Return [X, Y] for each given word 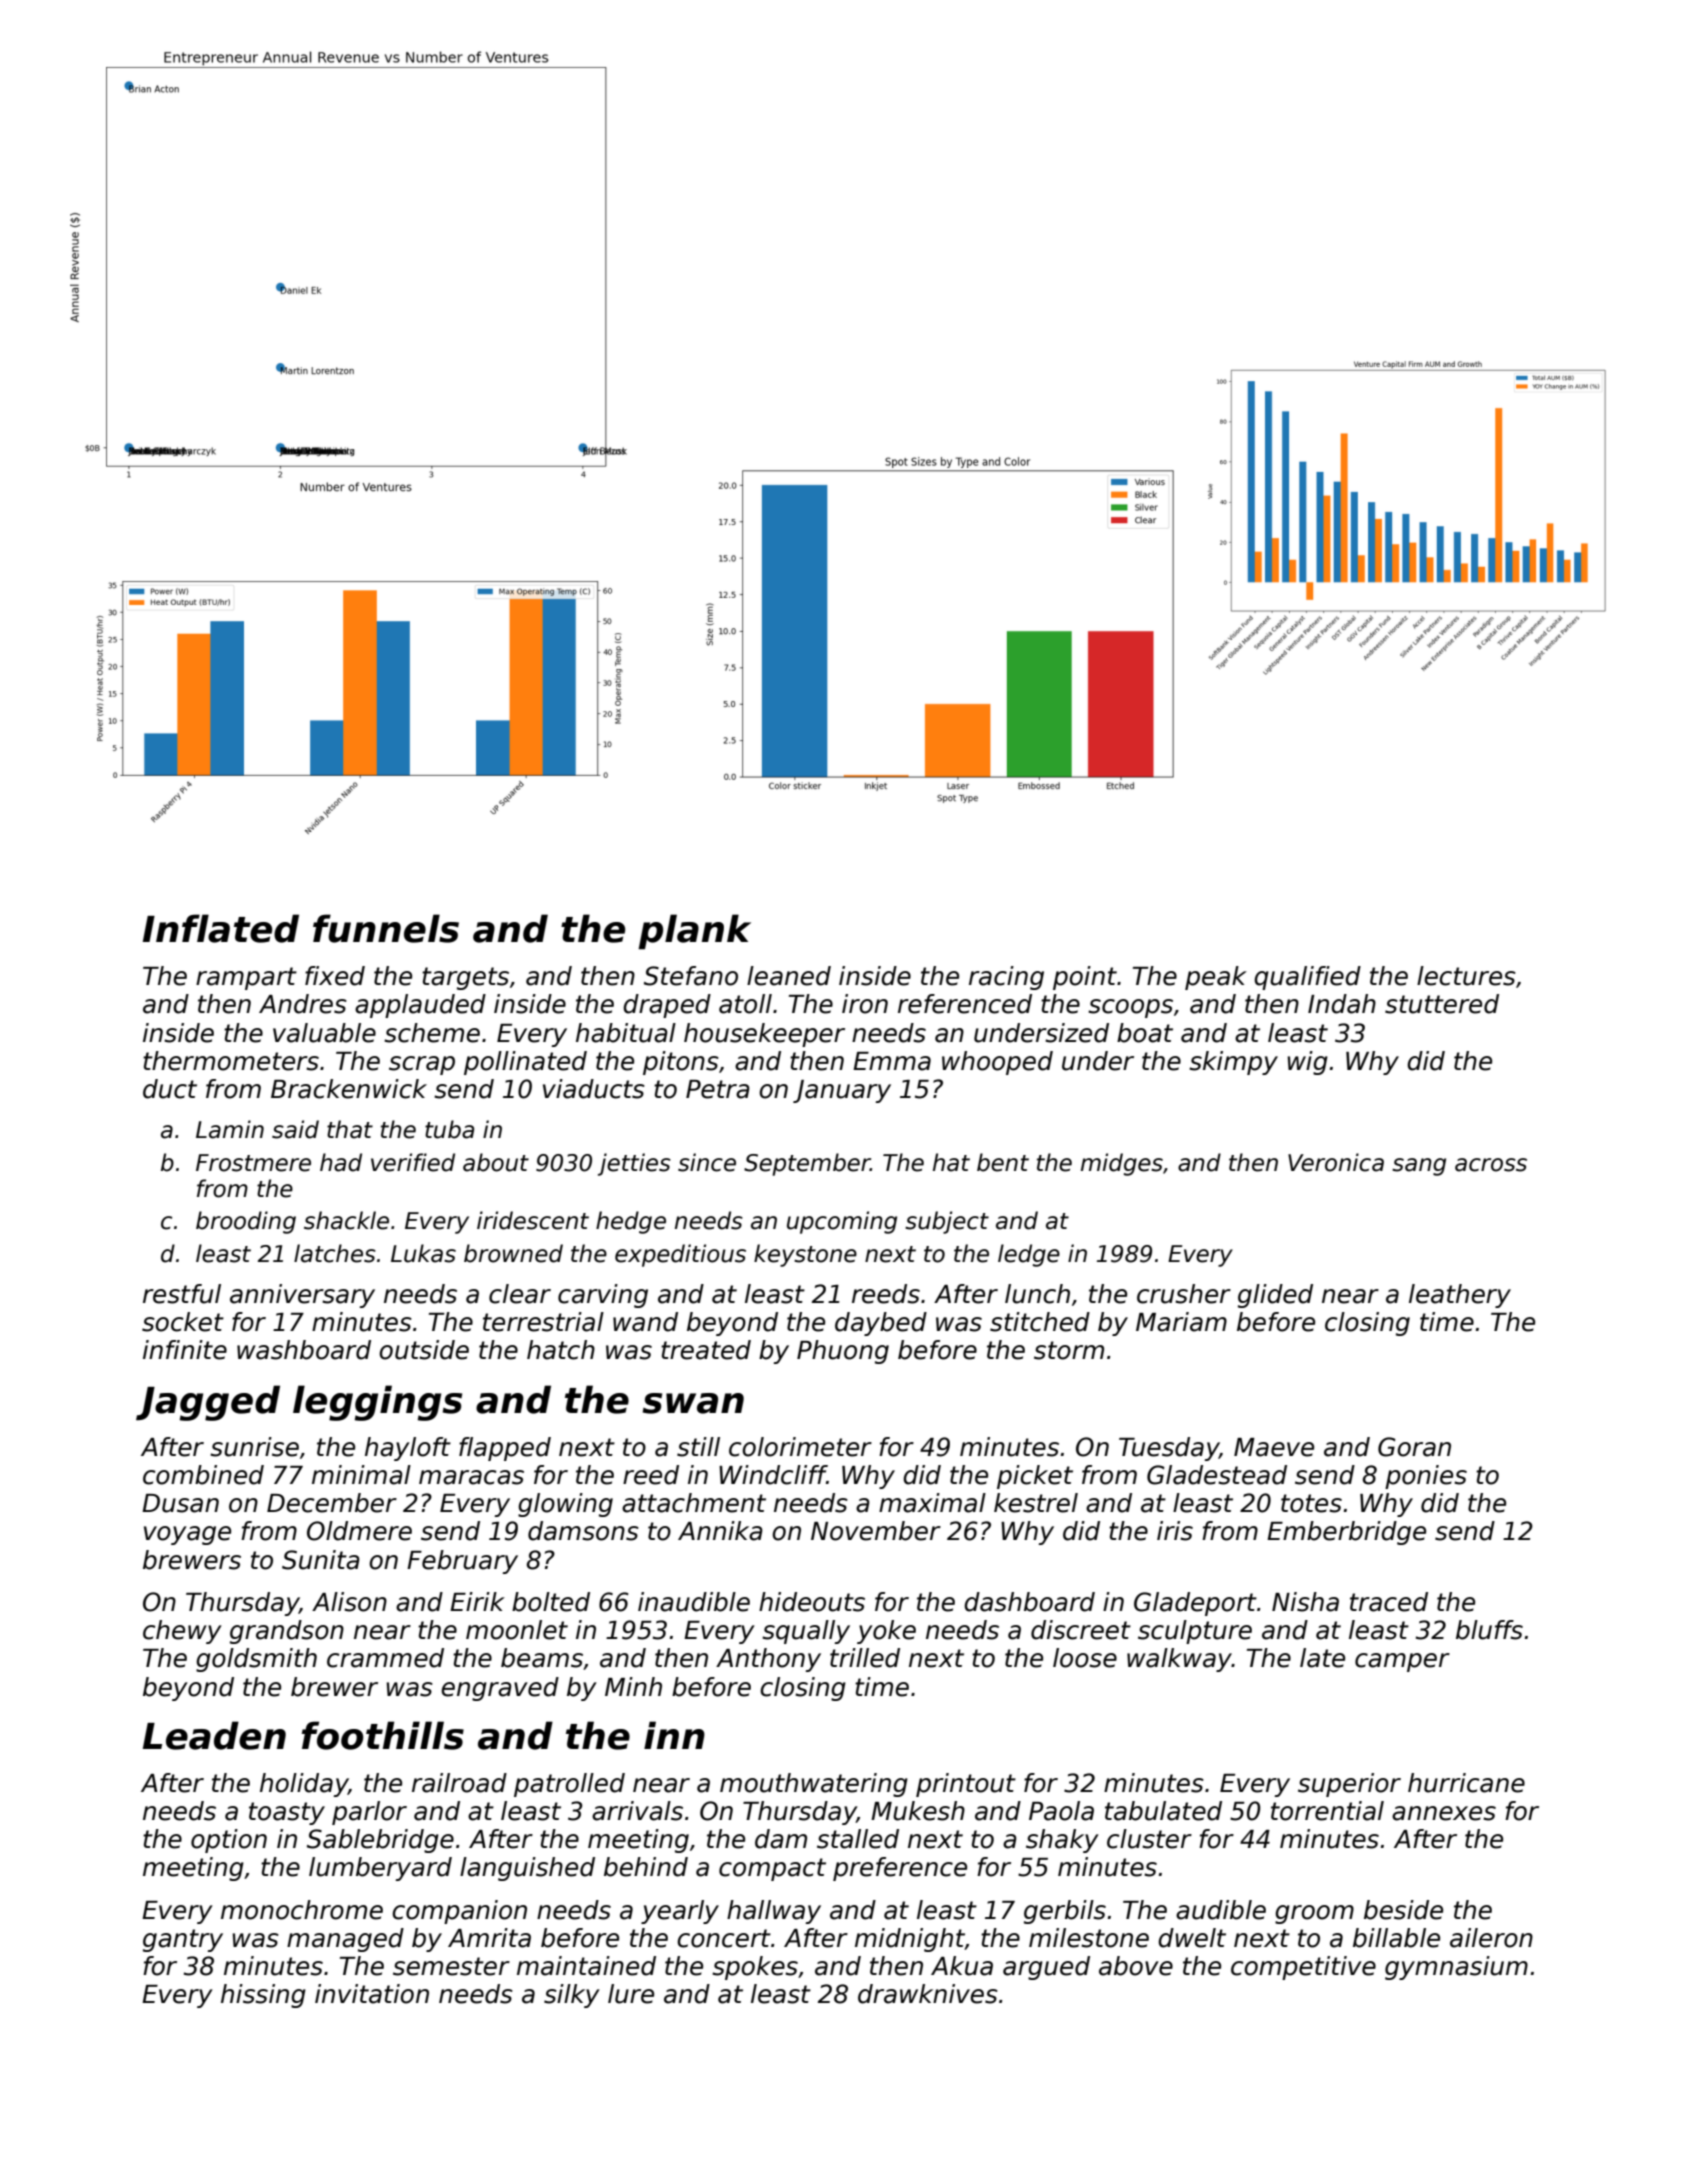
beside [1403, 1910]
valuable [324, 1033]
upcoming [842, 1222]
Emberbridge [1346, 1533]
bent [1003, 1162]
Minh [633, 1686]
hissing [263, 1996]
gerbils [1065, 1912]
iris [1175, 1531]
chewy [182, 1632]
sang [1419, 1167]
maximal [932, 1503]
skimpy [1233, 1063]
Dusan [180, 1503]
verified [413, 1162]
